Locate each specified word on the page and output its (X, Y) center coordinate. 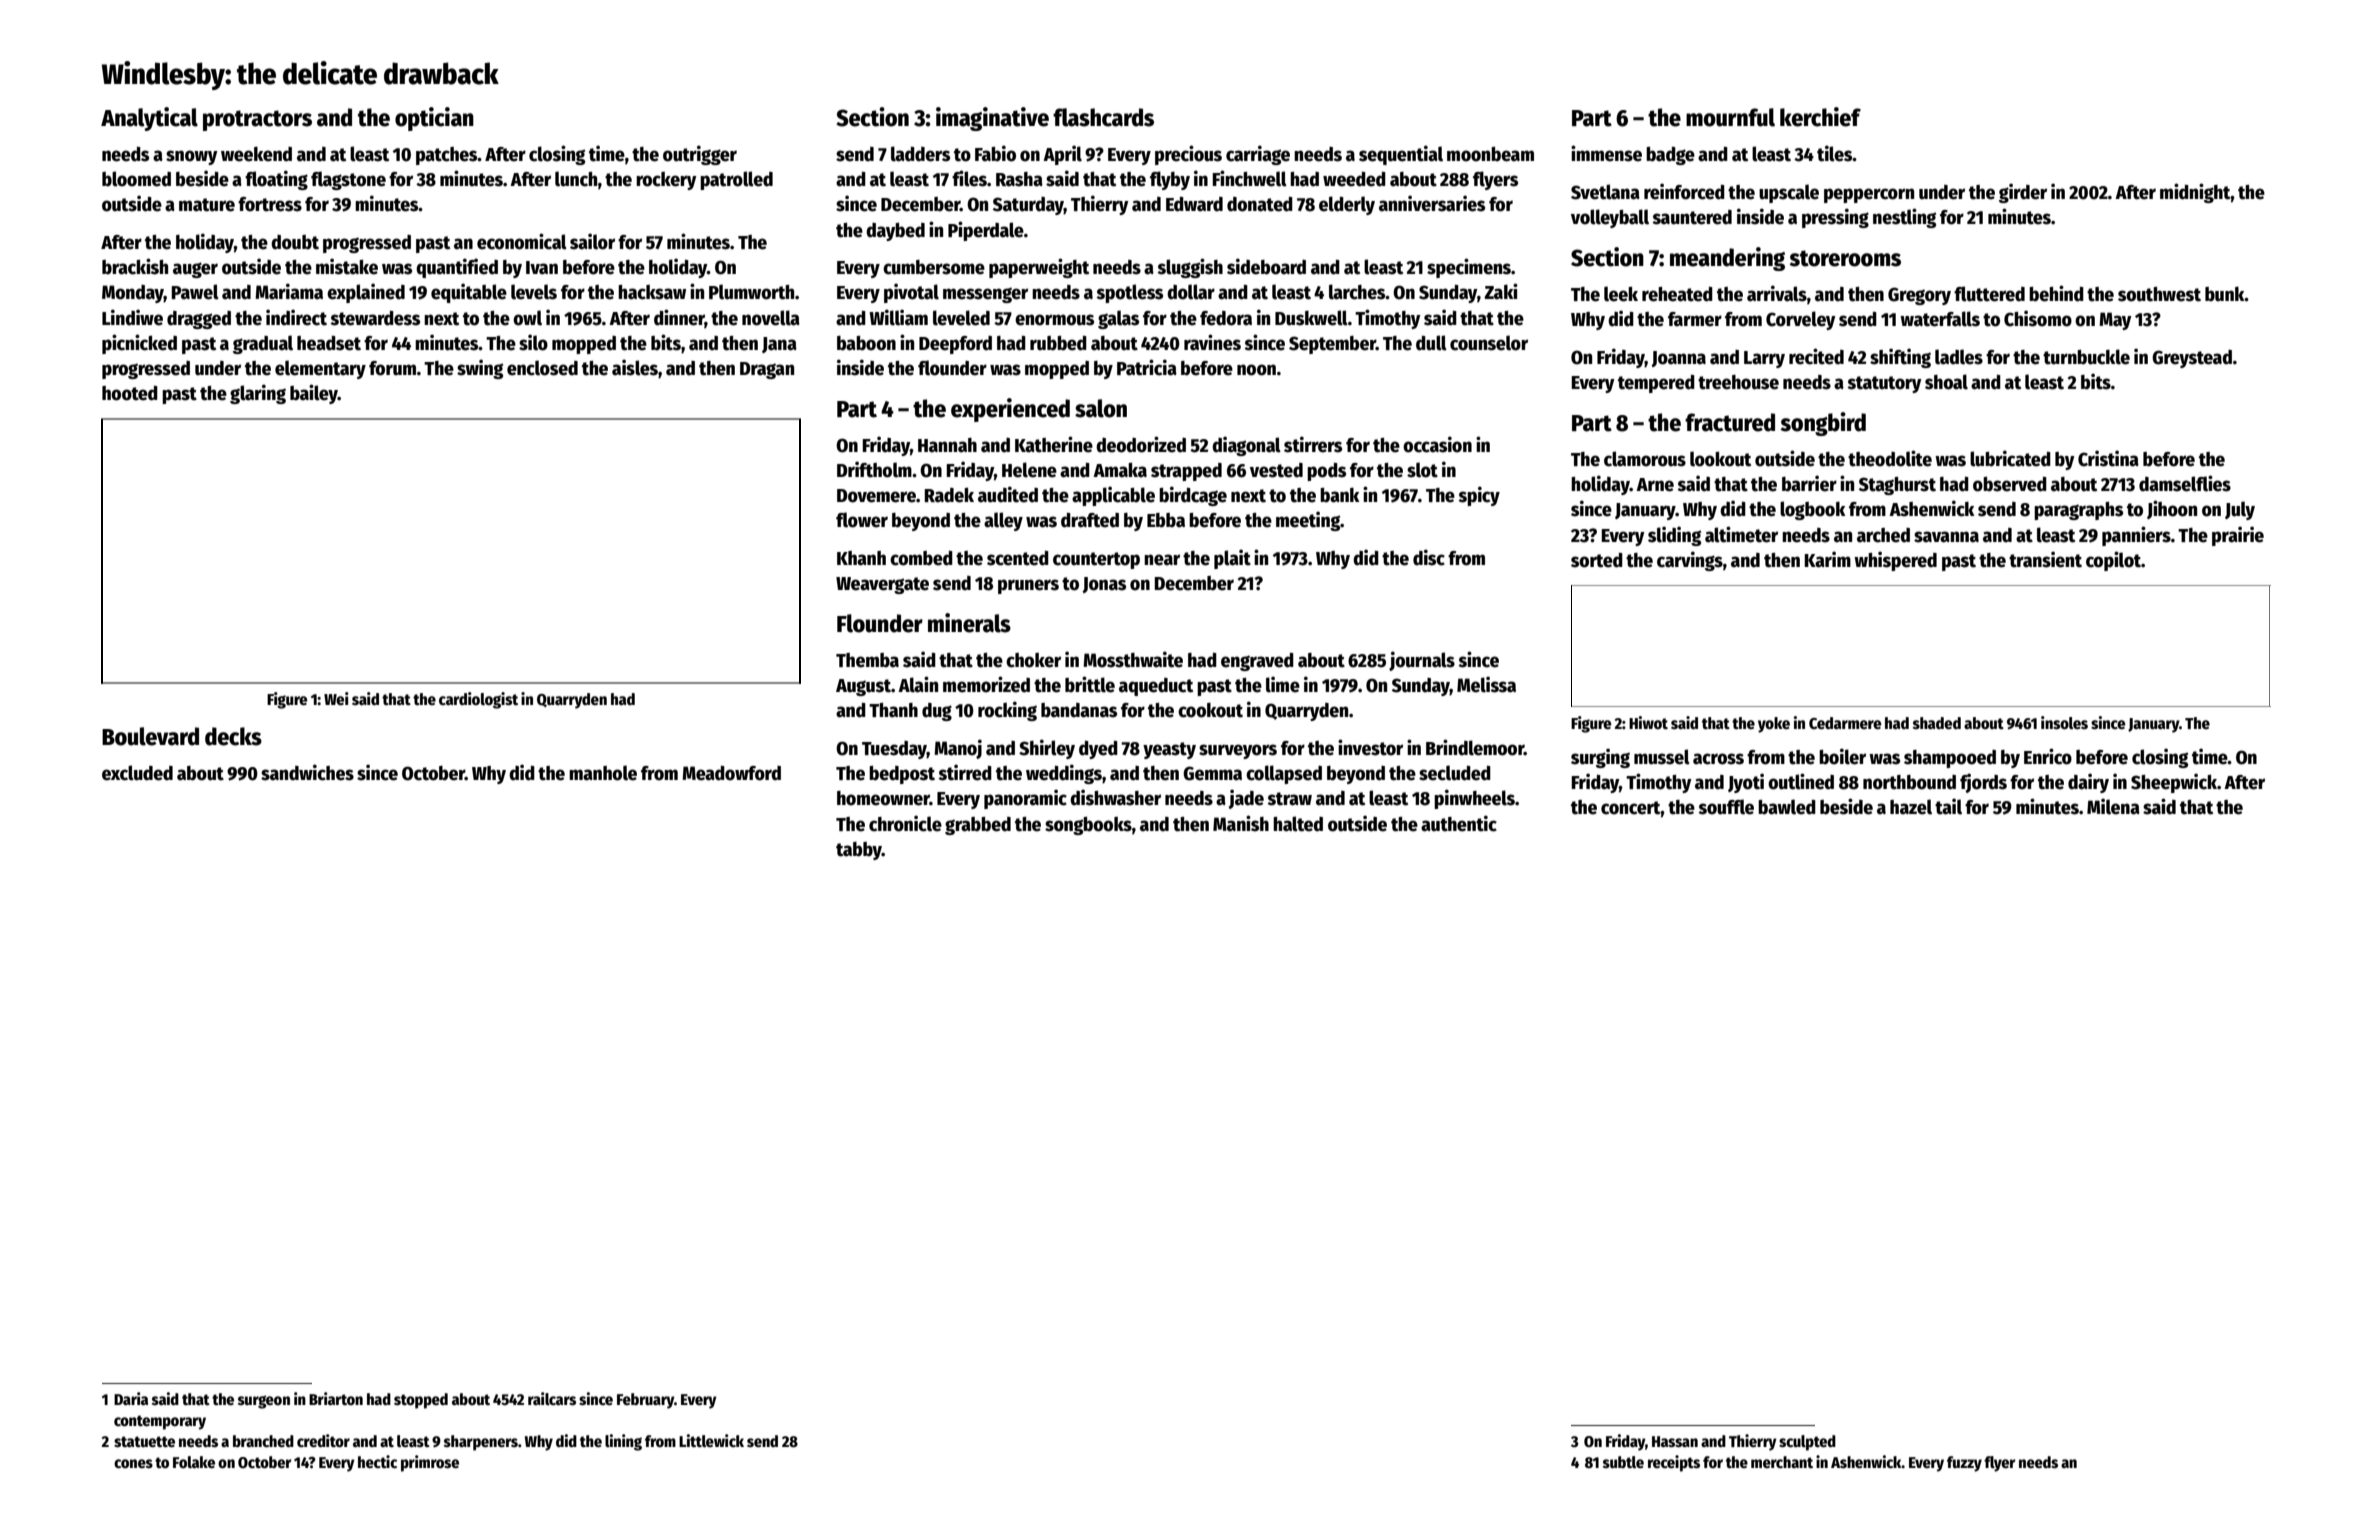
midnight (2195, 193)
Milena (2113, 806)
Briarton (336, 1398)
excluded (137, 773)
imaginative (992, 119)
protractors (257, 120)
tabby (859, 851)
